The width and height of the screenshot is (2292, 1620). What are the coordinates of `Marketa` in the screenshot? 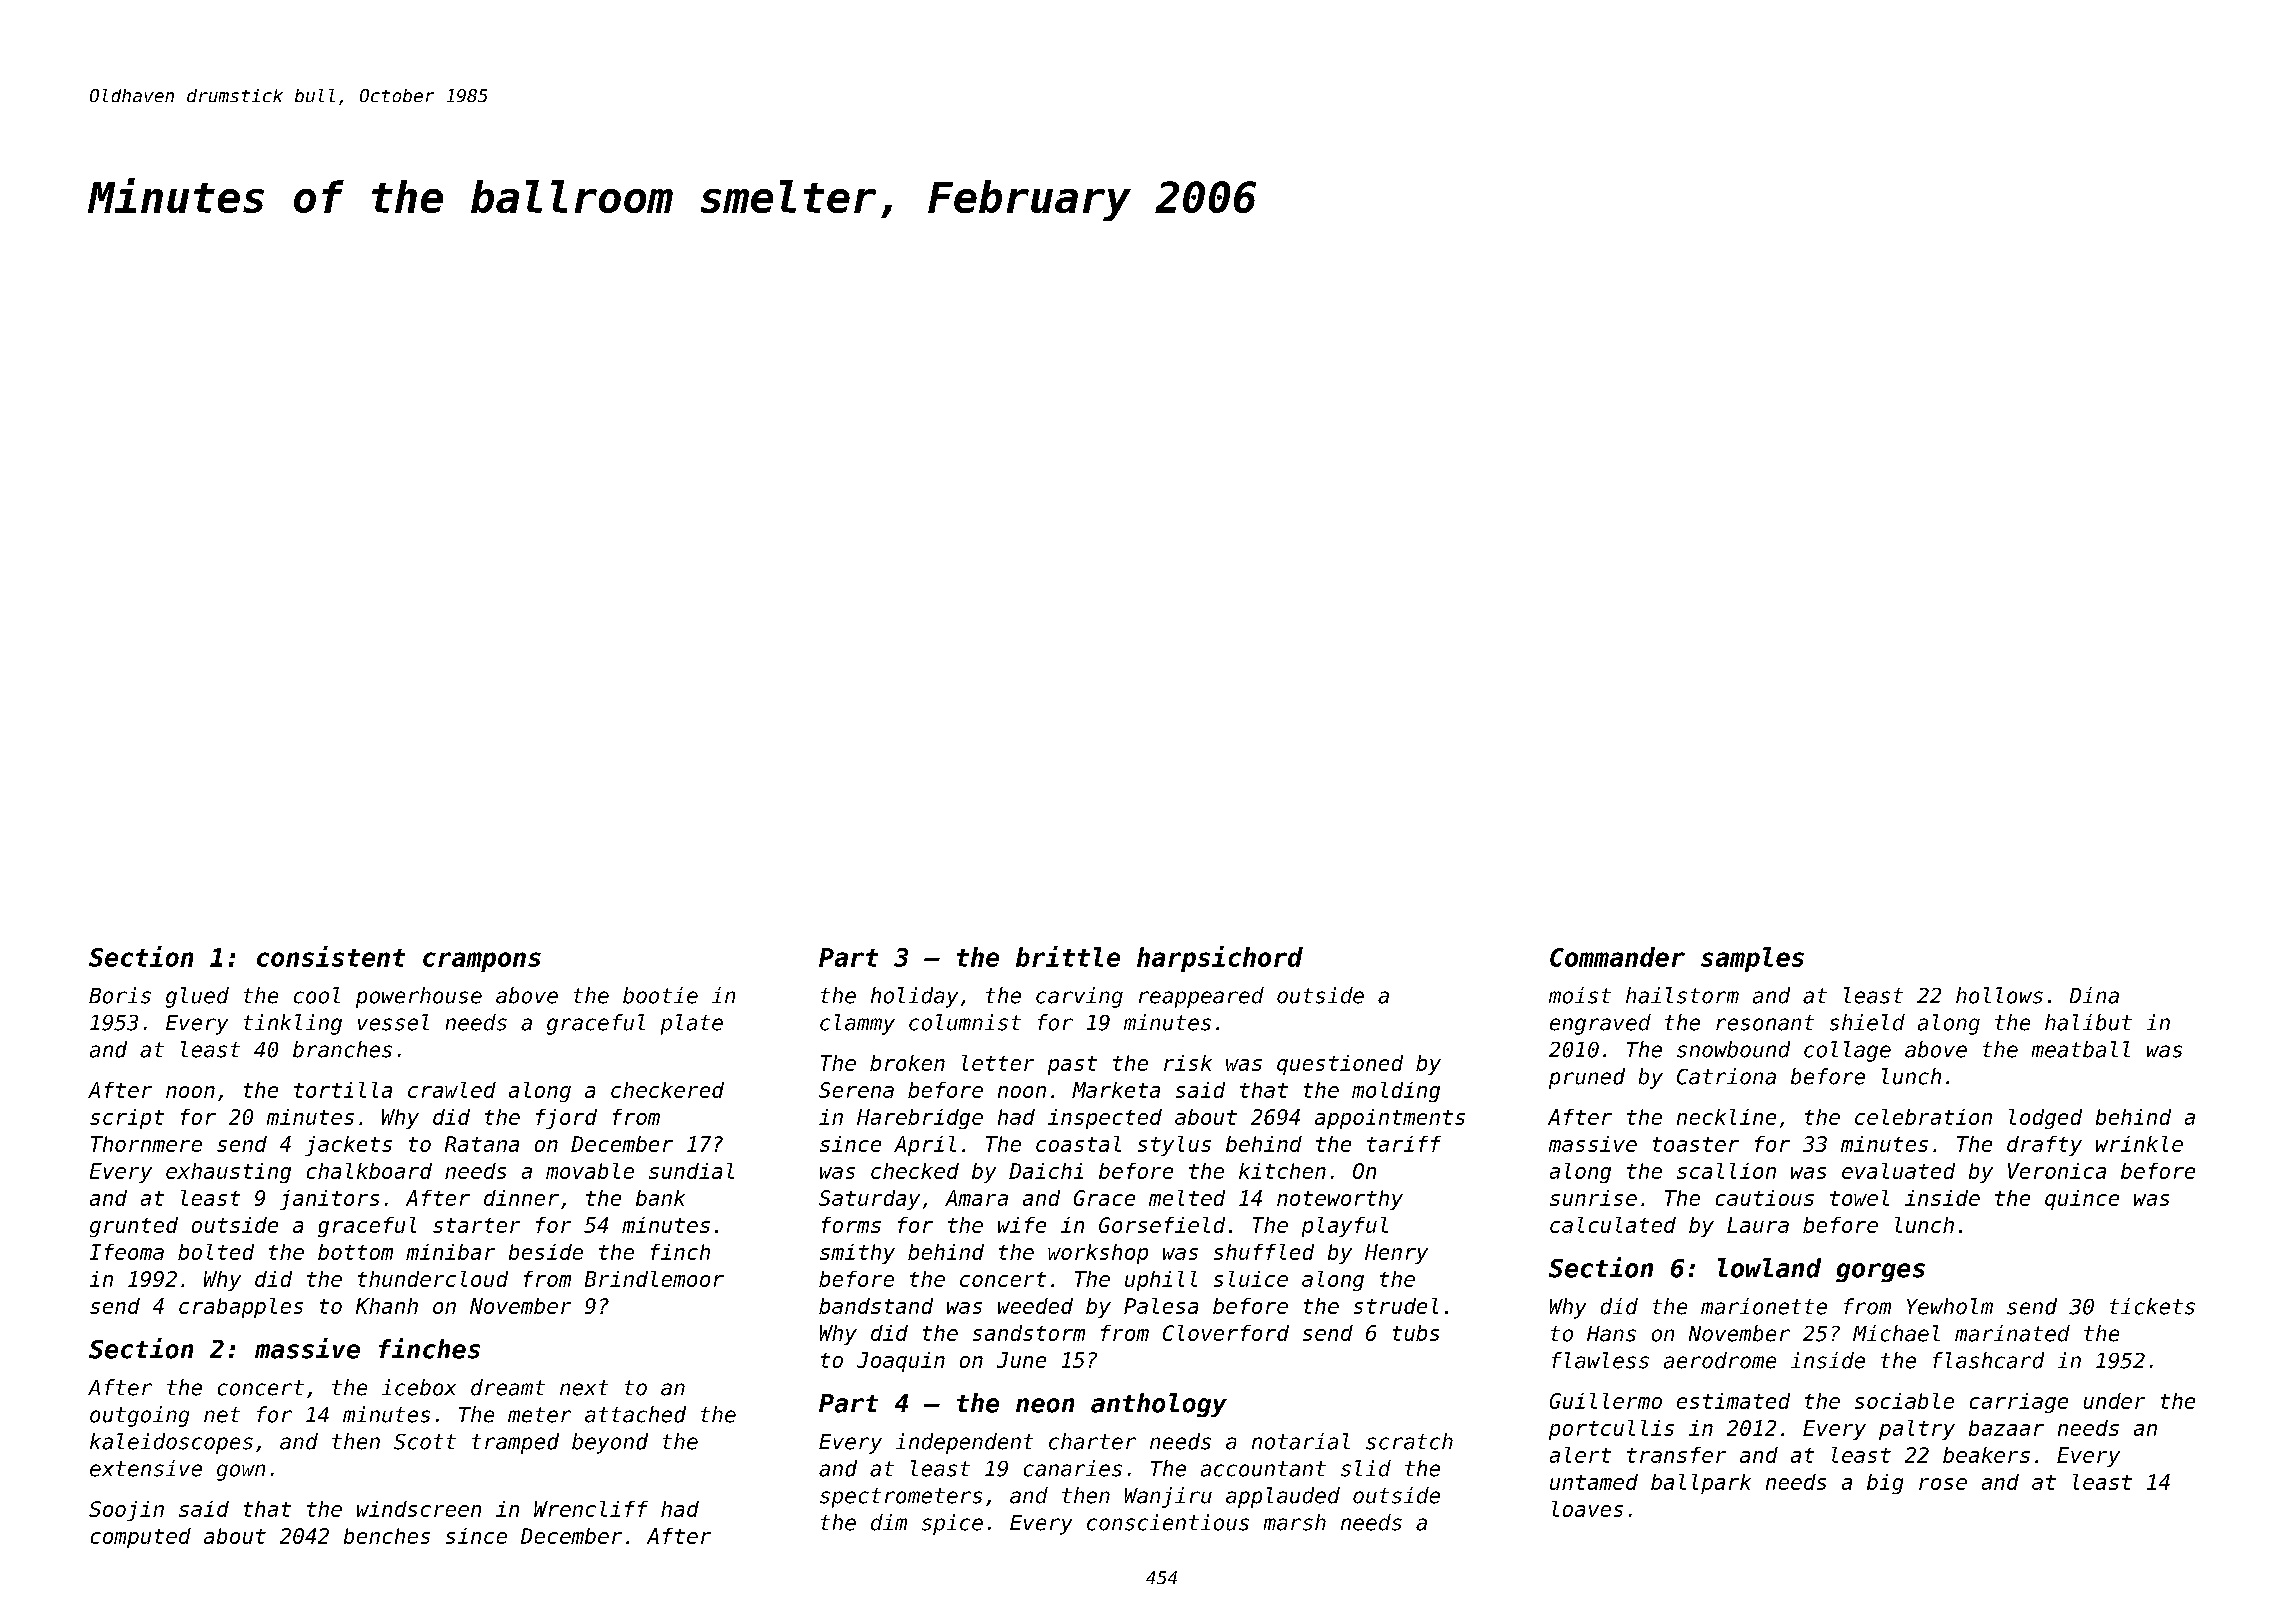 It's located at (1116, 1090).
